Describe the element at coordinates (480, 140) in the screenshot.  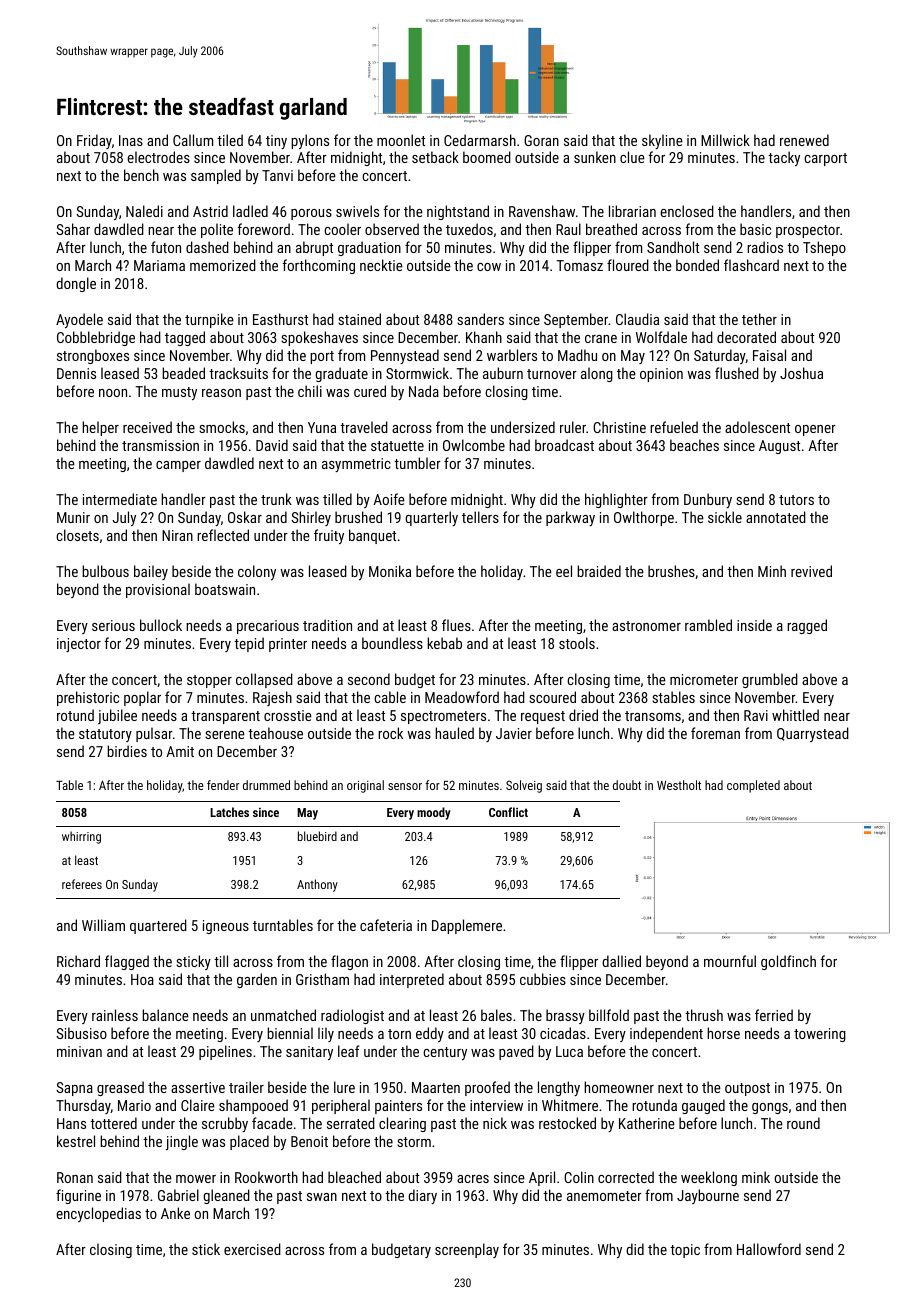
I see `Cedarmarsh` at that location.
